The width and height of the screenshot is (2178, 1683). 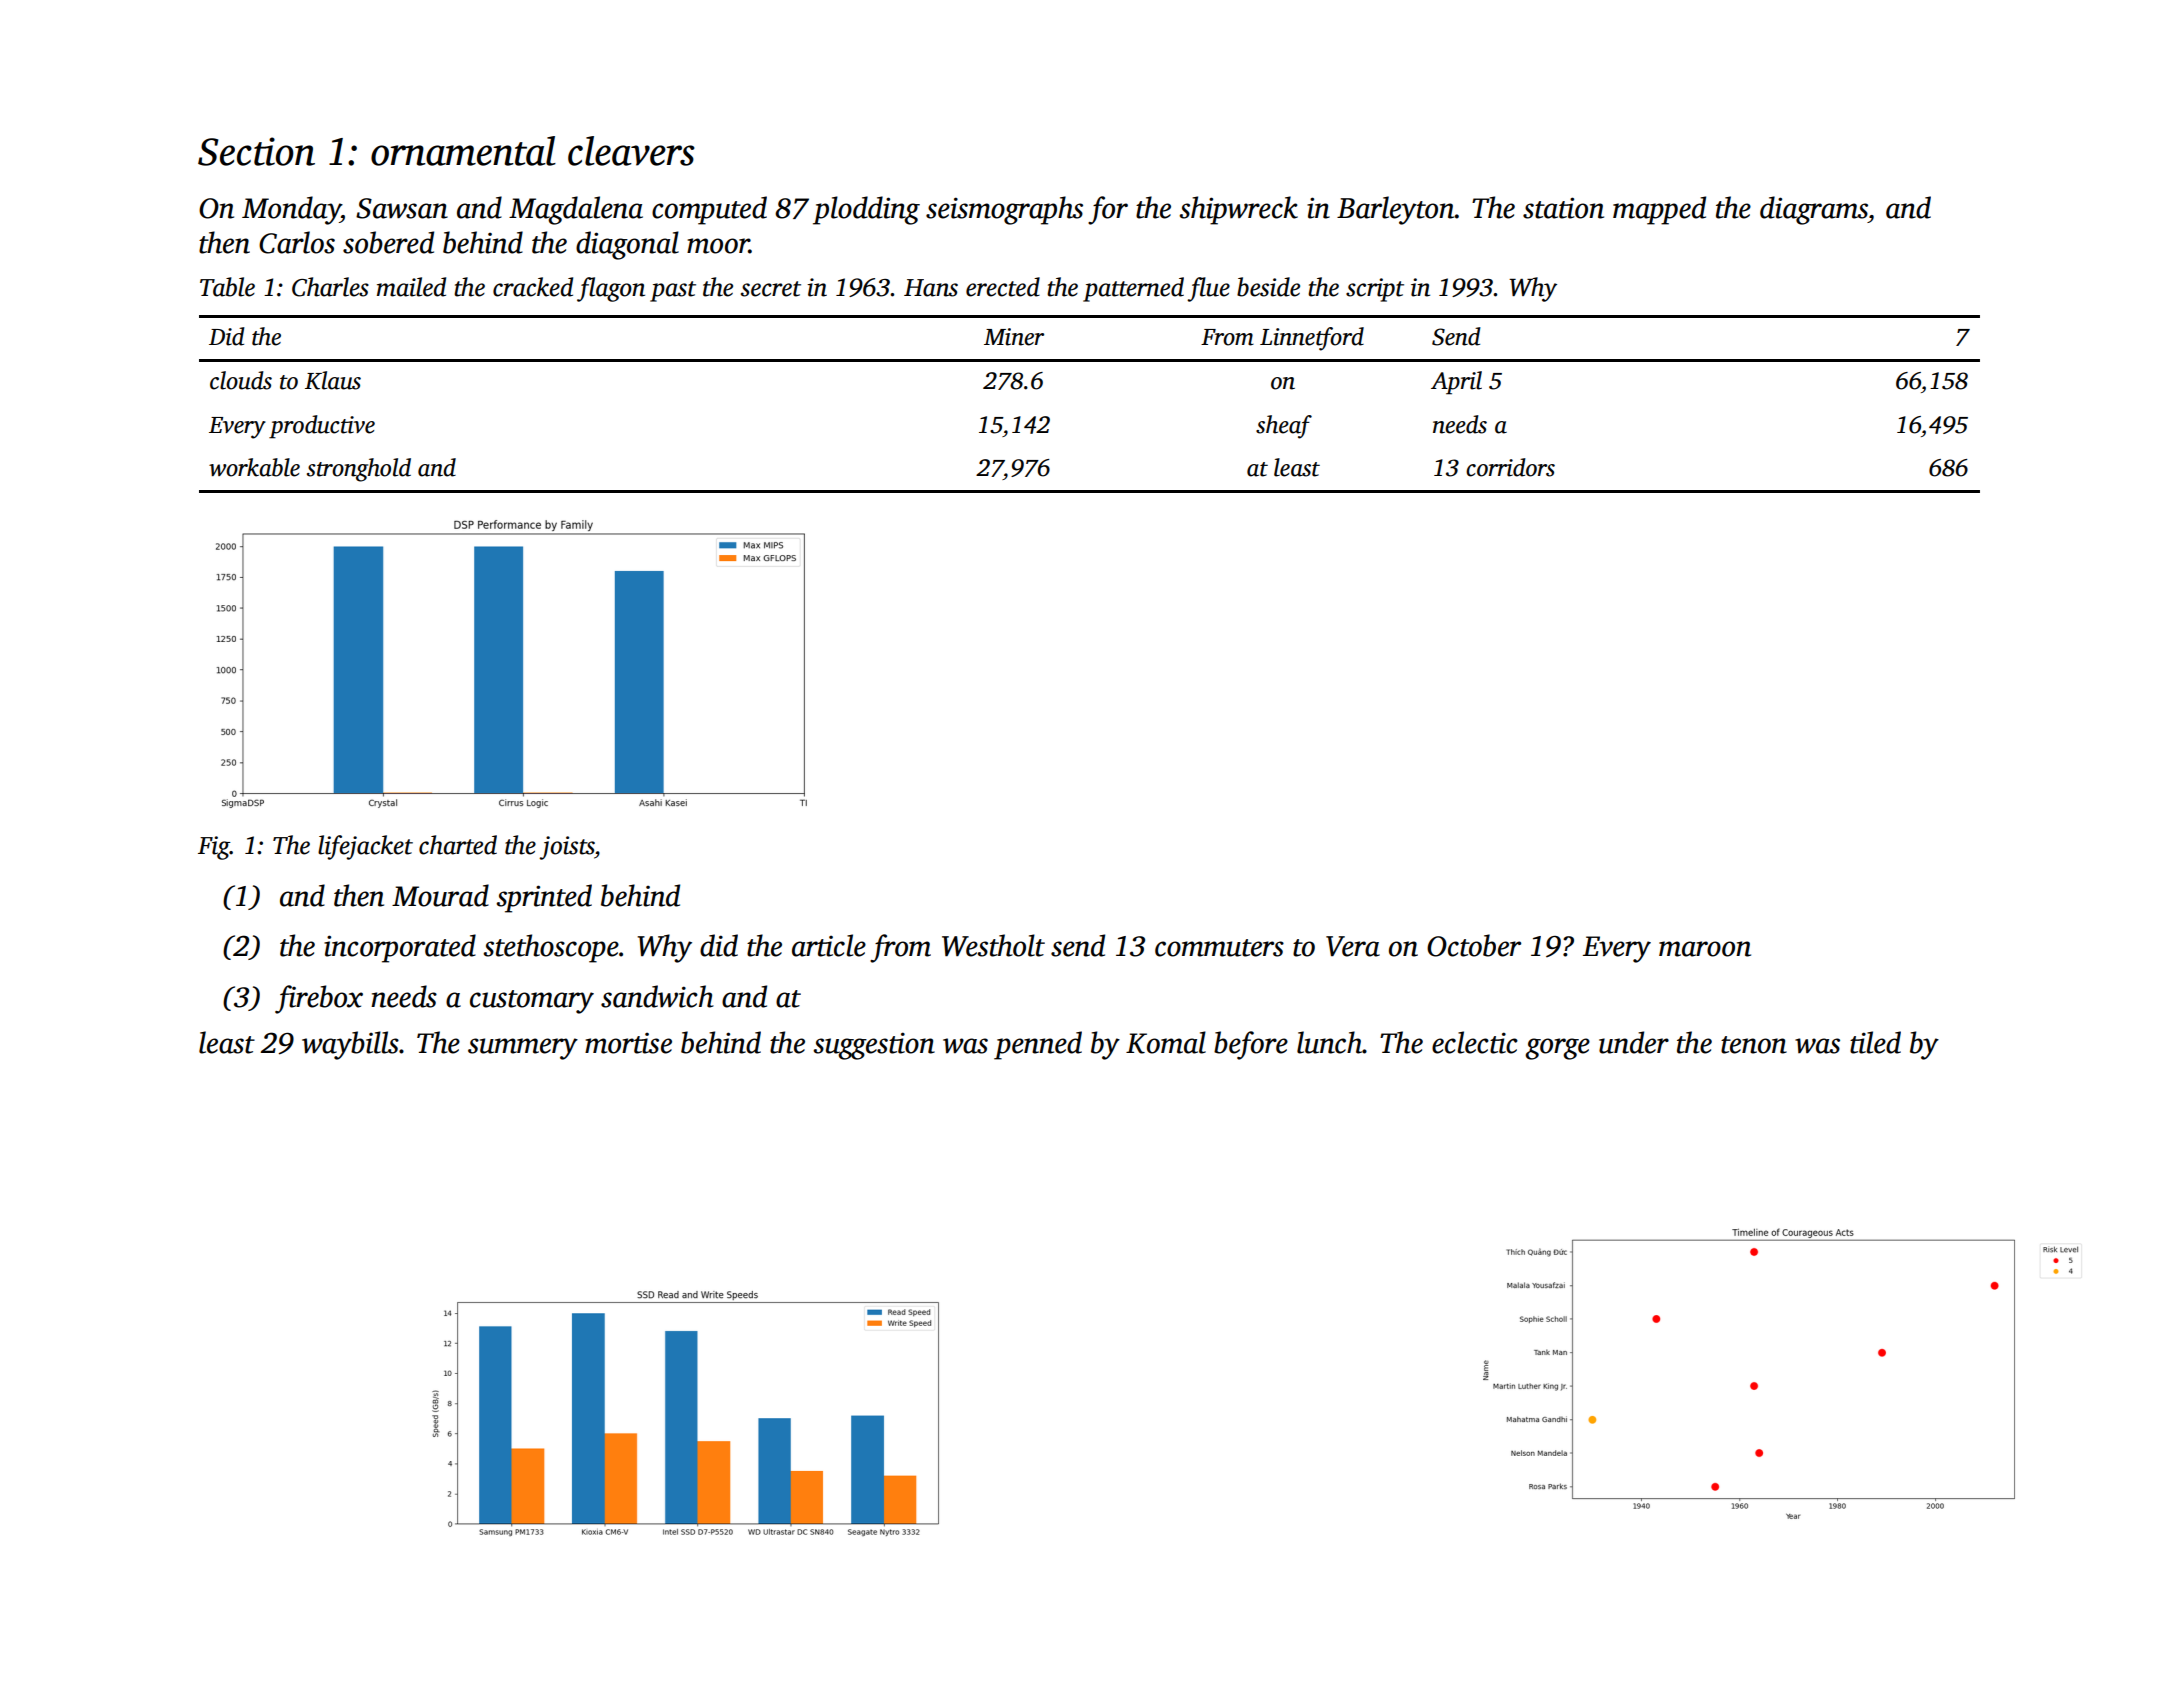 What do you see at coordinates (365, 847) in the screenshot?
I see `lifejacket` at bounding box center [365, 847].
